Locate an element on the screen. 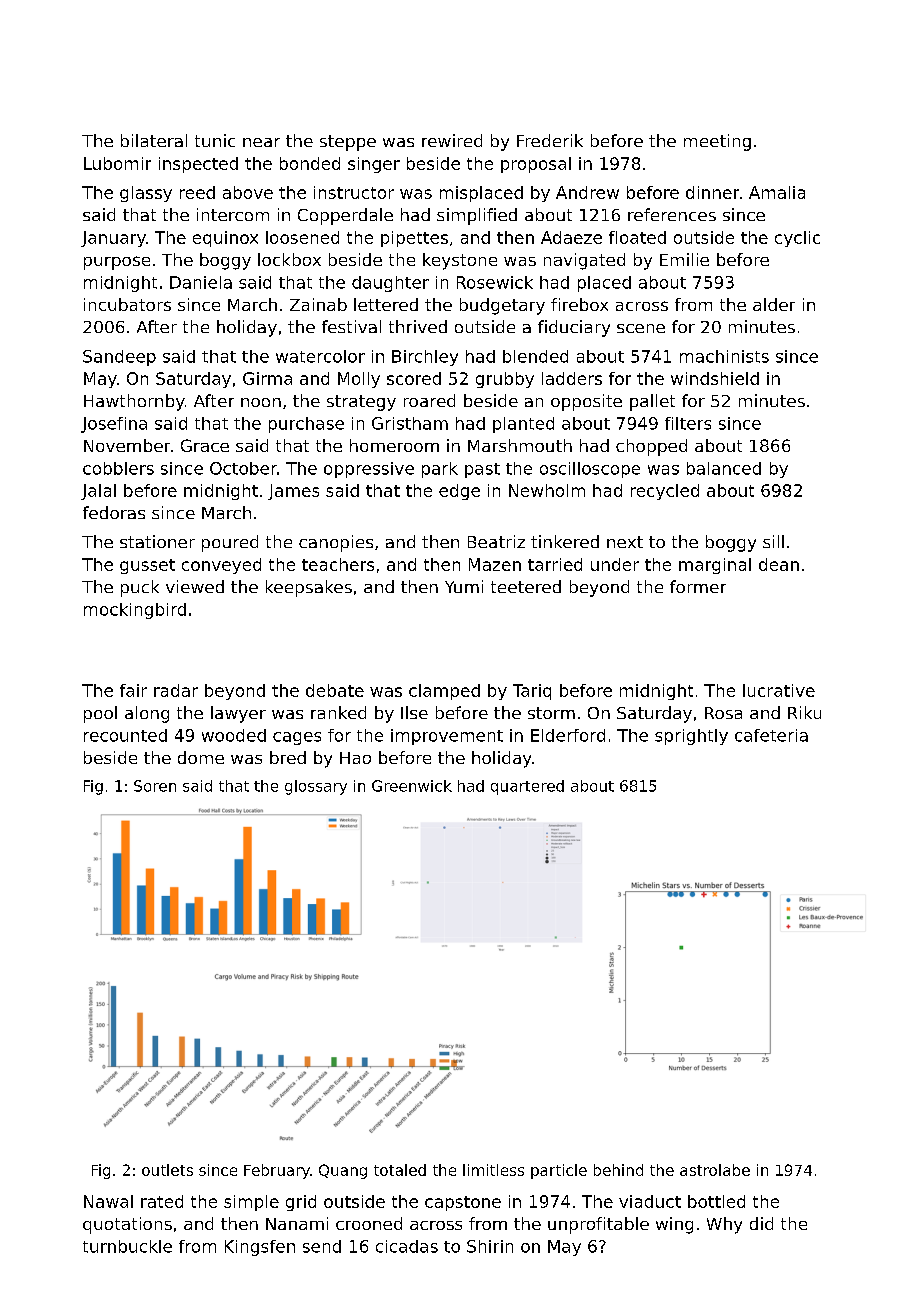 The width and height of the screenshot is (908, 1316). bilateral is located at coordinates (154, 140).
